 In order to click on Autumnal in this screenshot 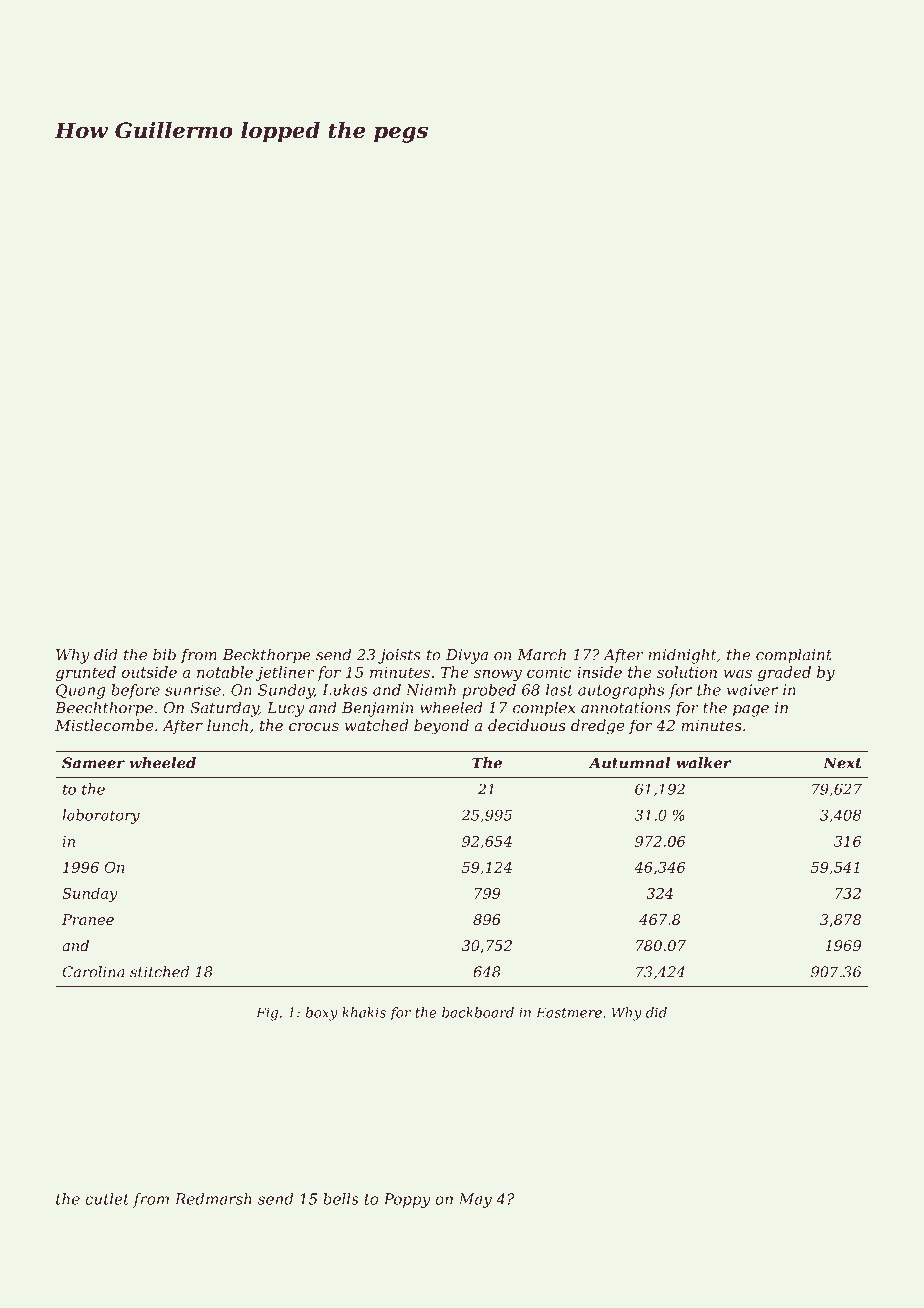, I will do `click(629, 763)`.
